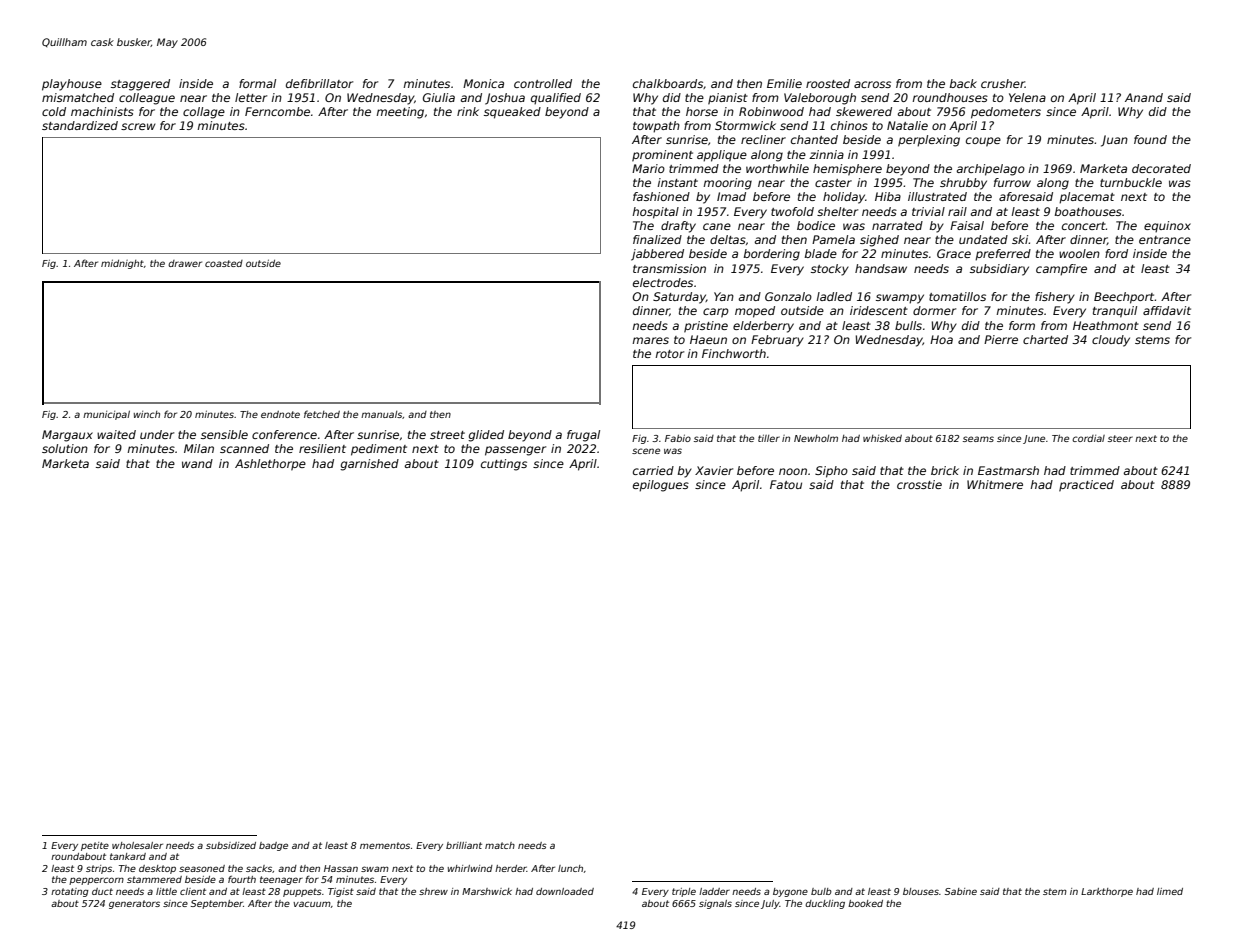  I want to click on July, so click(770, 904).
